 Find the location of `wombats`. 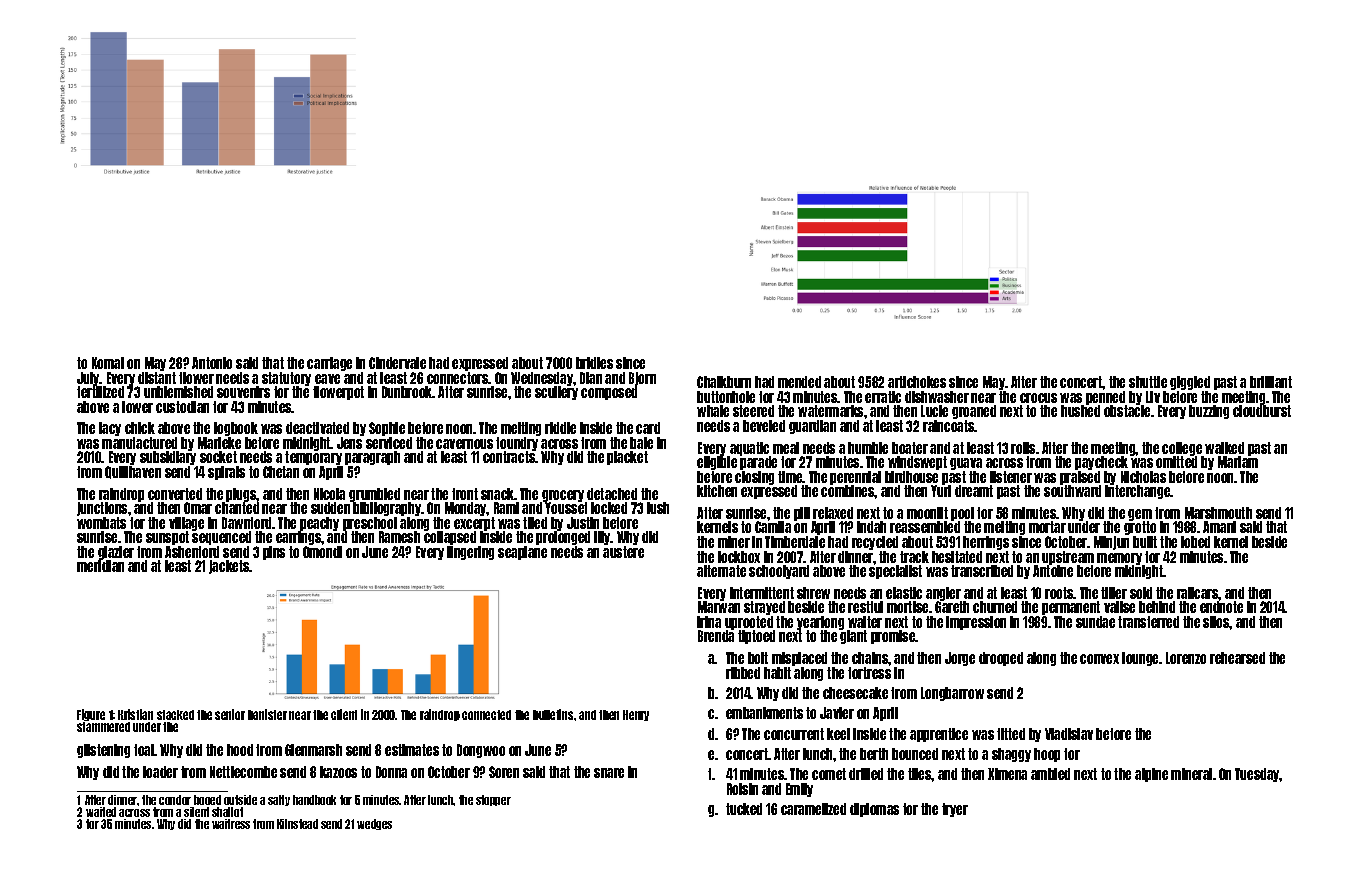

wombats is located at coordinates (101, 523).
